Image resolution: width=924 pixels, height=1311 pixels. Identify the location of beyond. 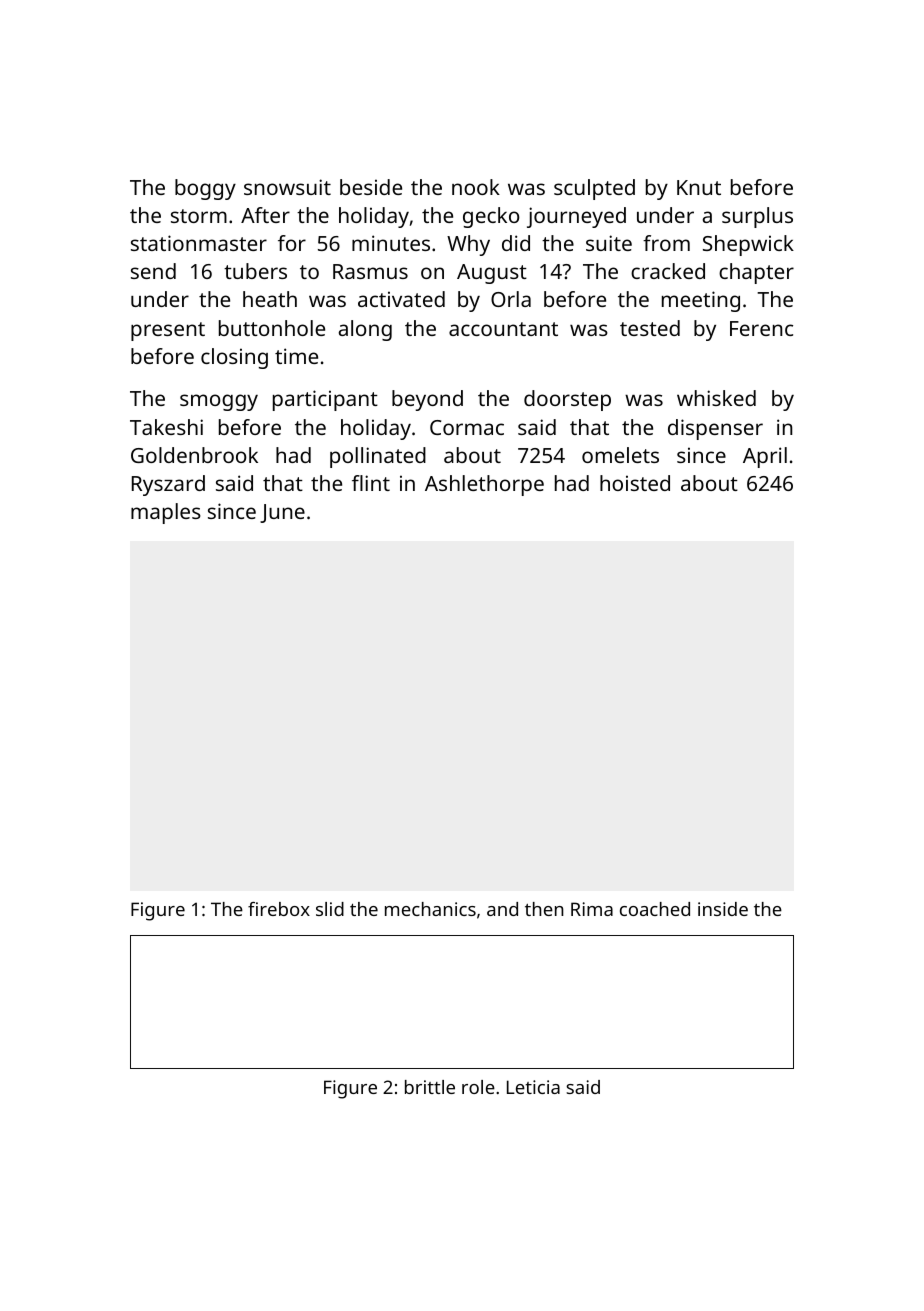
(427, 400).
